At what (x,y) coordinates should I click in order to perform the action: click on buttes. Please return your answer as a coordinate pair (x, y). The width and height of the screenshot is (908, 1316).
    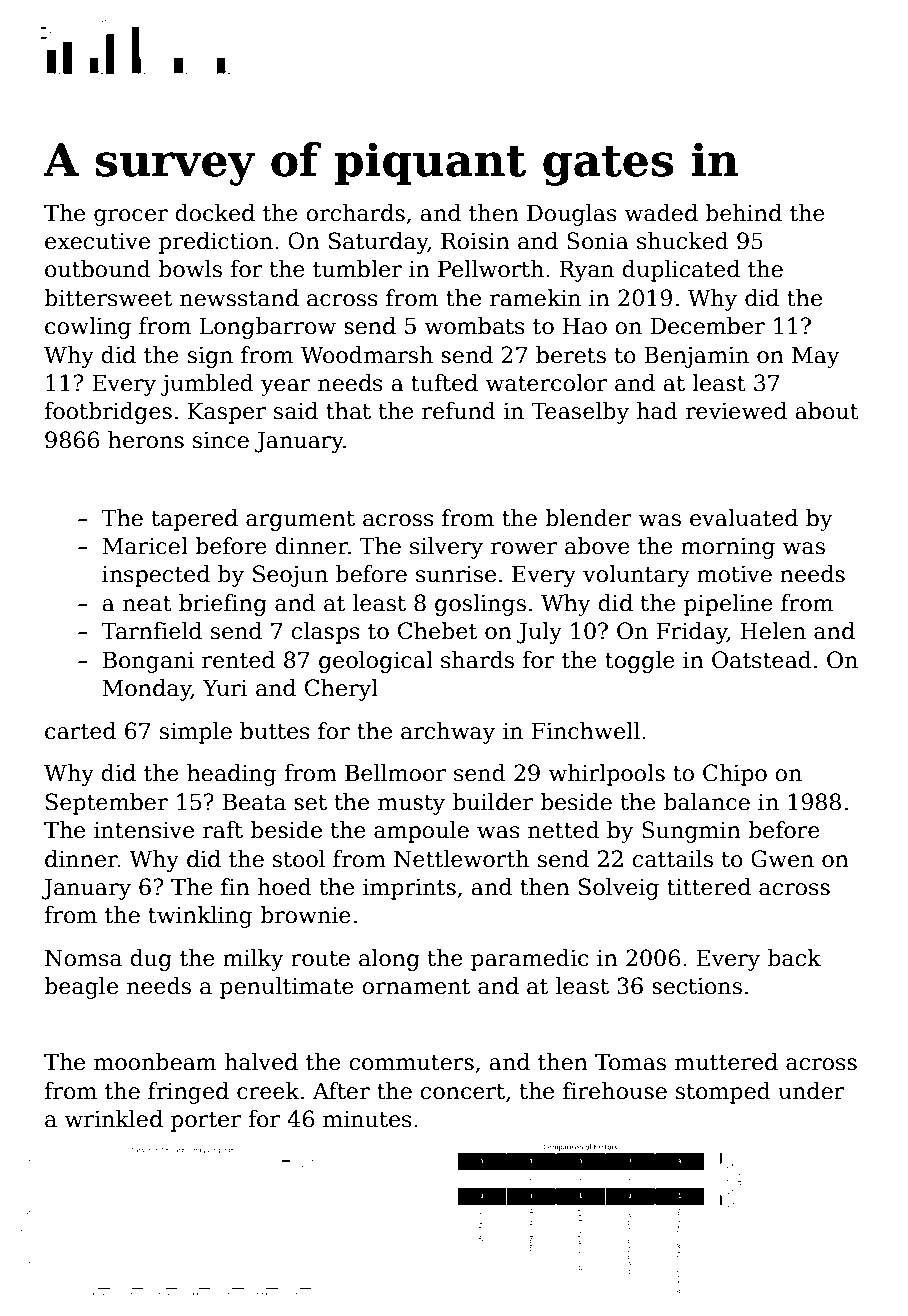
    Looking at the image, I should click on (275, 731).
